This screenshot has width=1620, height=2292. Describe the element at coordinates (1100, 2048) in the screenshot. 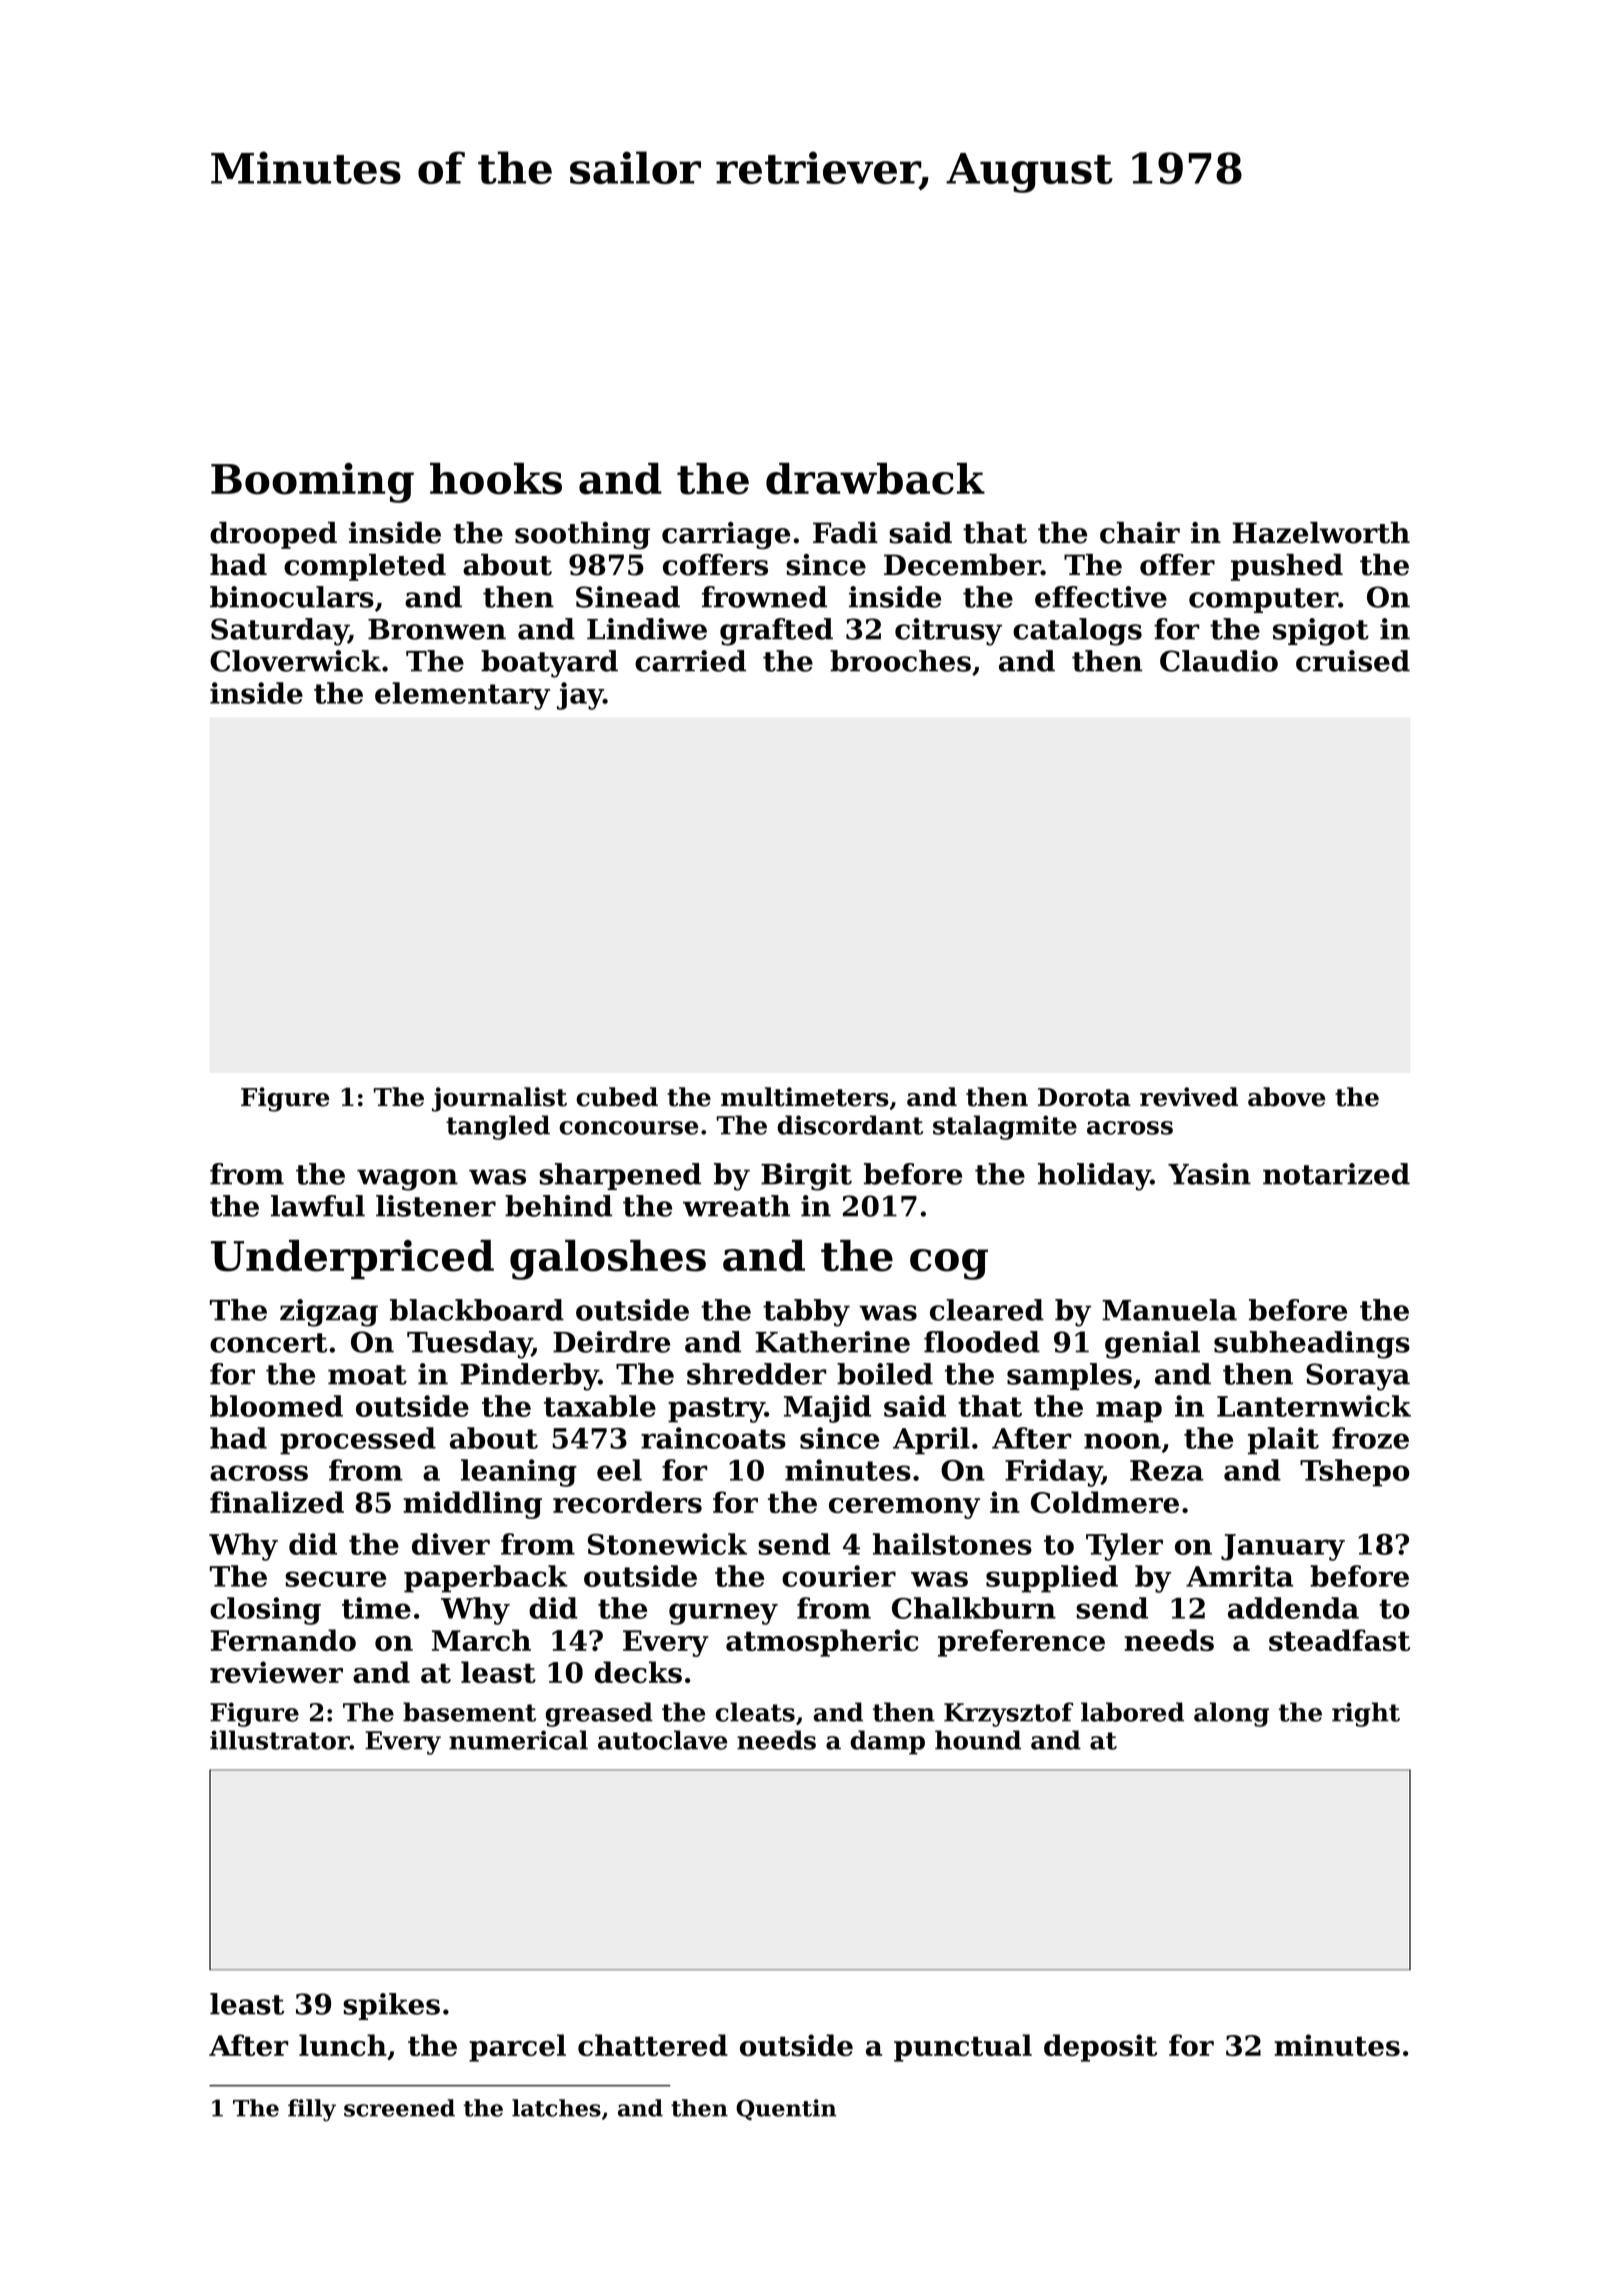

I see `deposit` at that location.
